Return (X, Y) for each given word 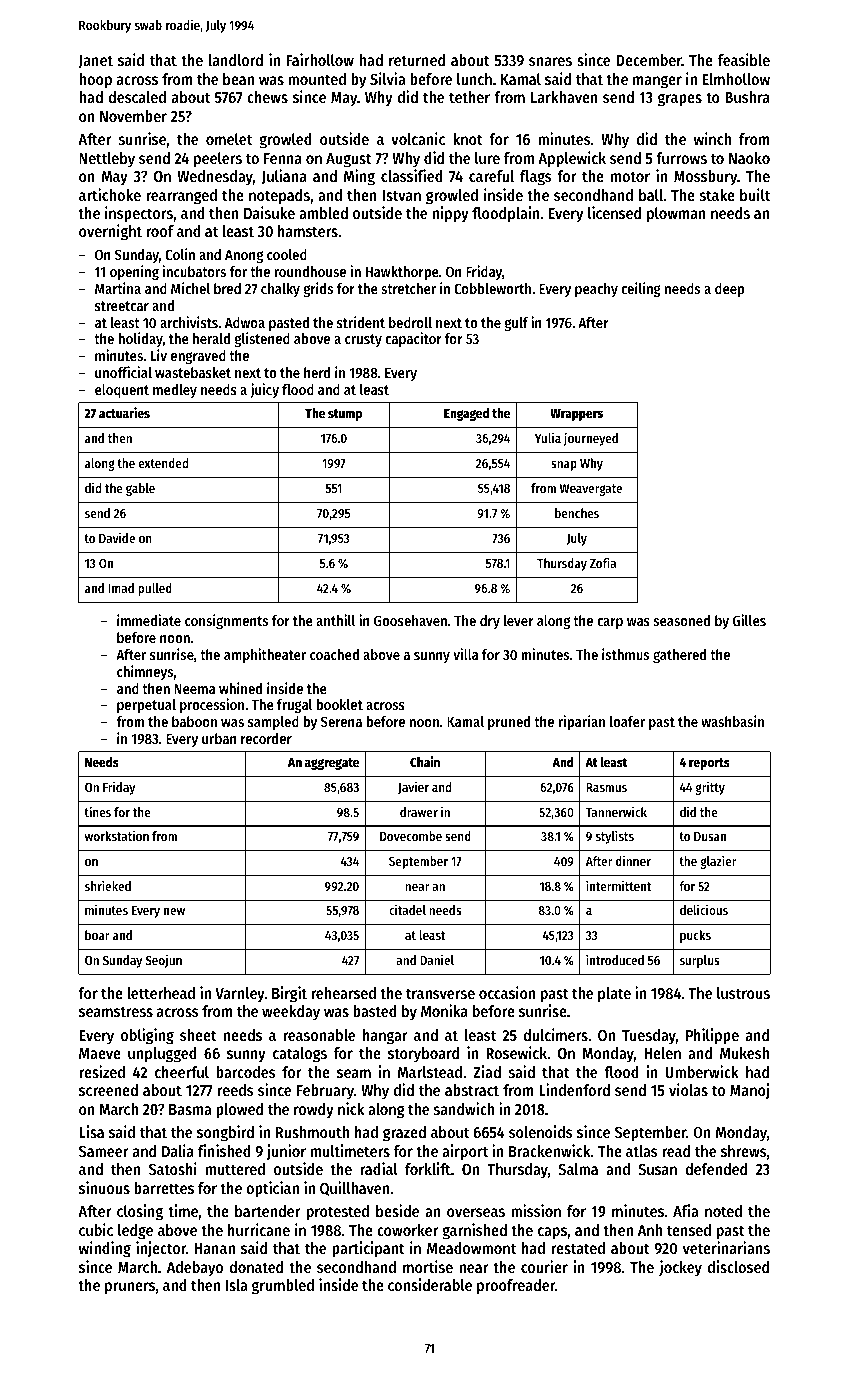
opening (134, 272)
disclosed (738, 1266)
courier (544, 1266)
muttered (235, 1169)
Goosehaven (410, 620)
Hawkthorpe (402, 273)
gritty (710, 788)
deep (730, 290)
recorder (266, 738)
